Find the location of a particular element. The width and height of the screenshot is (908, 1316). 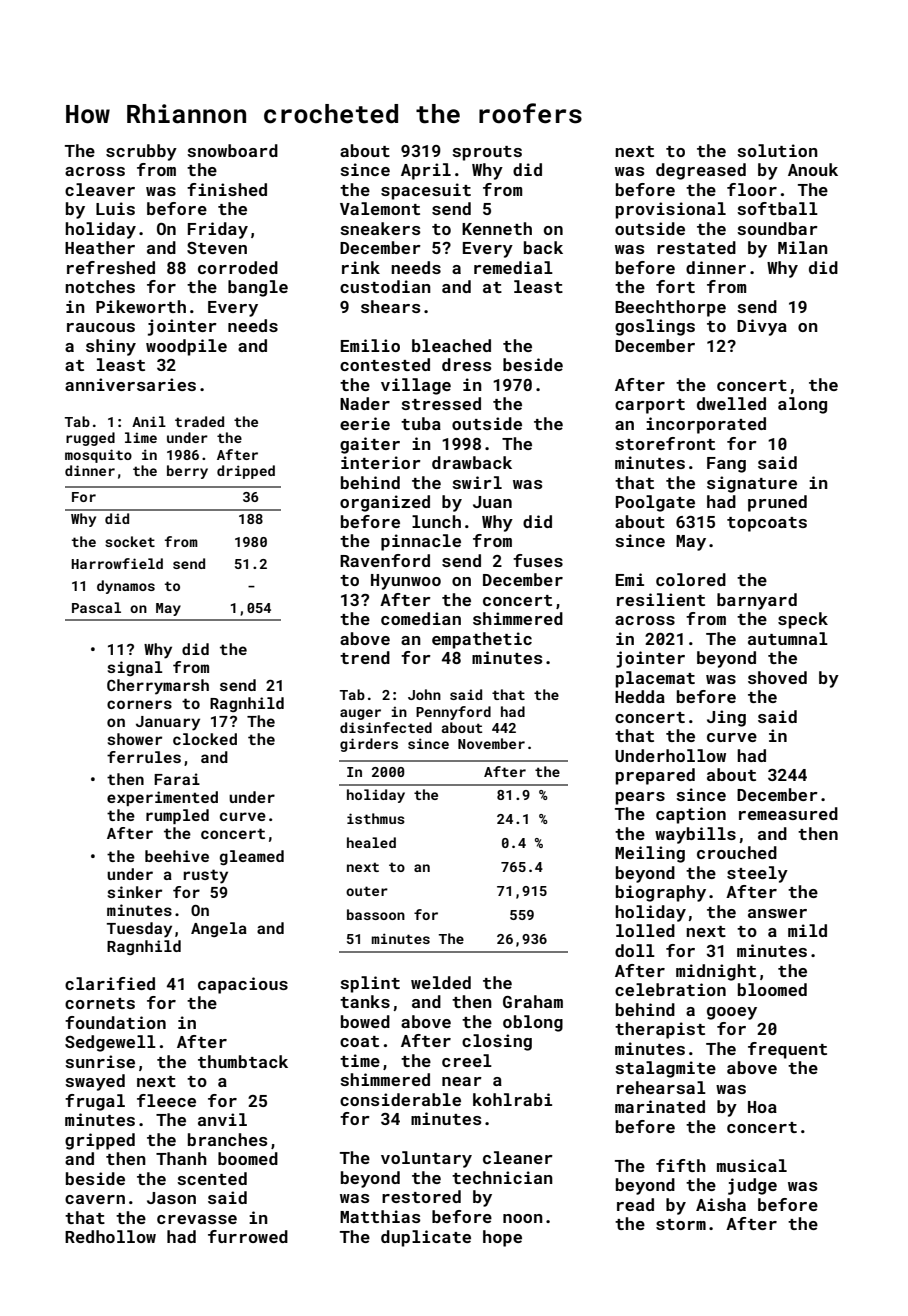

November is located at coordinates (491, 743).
